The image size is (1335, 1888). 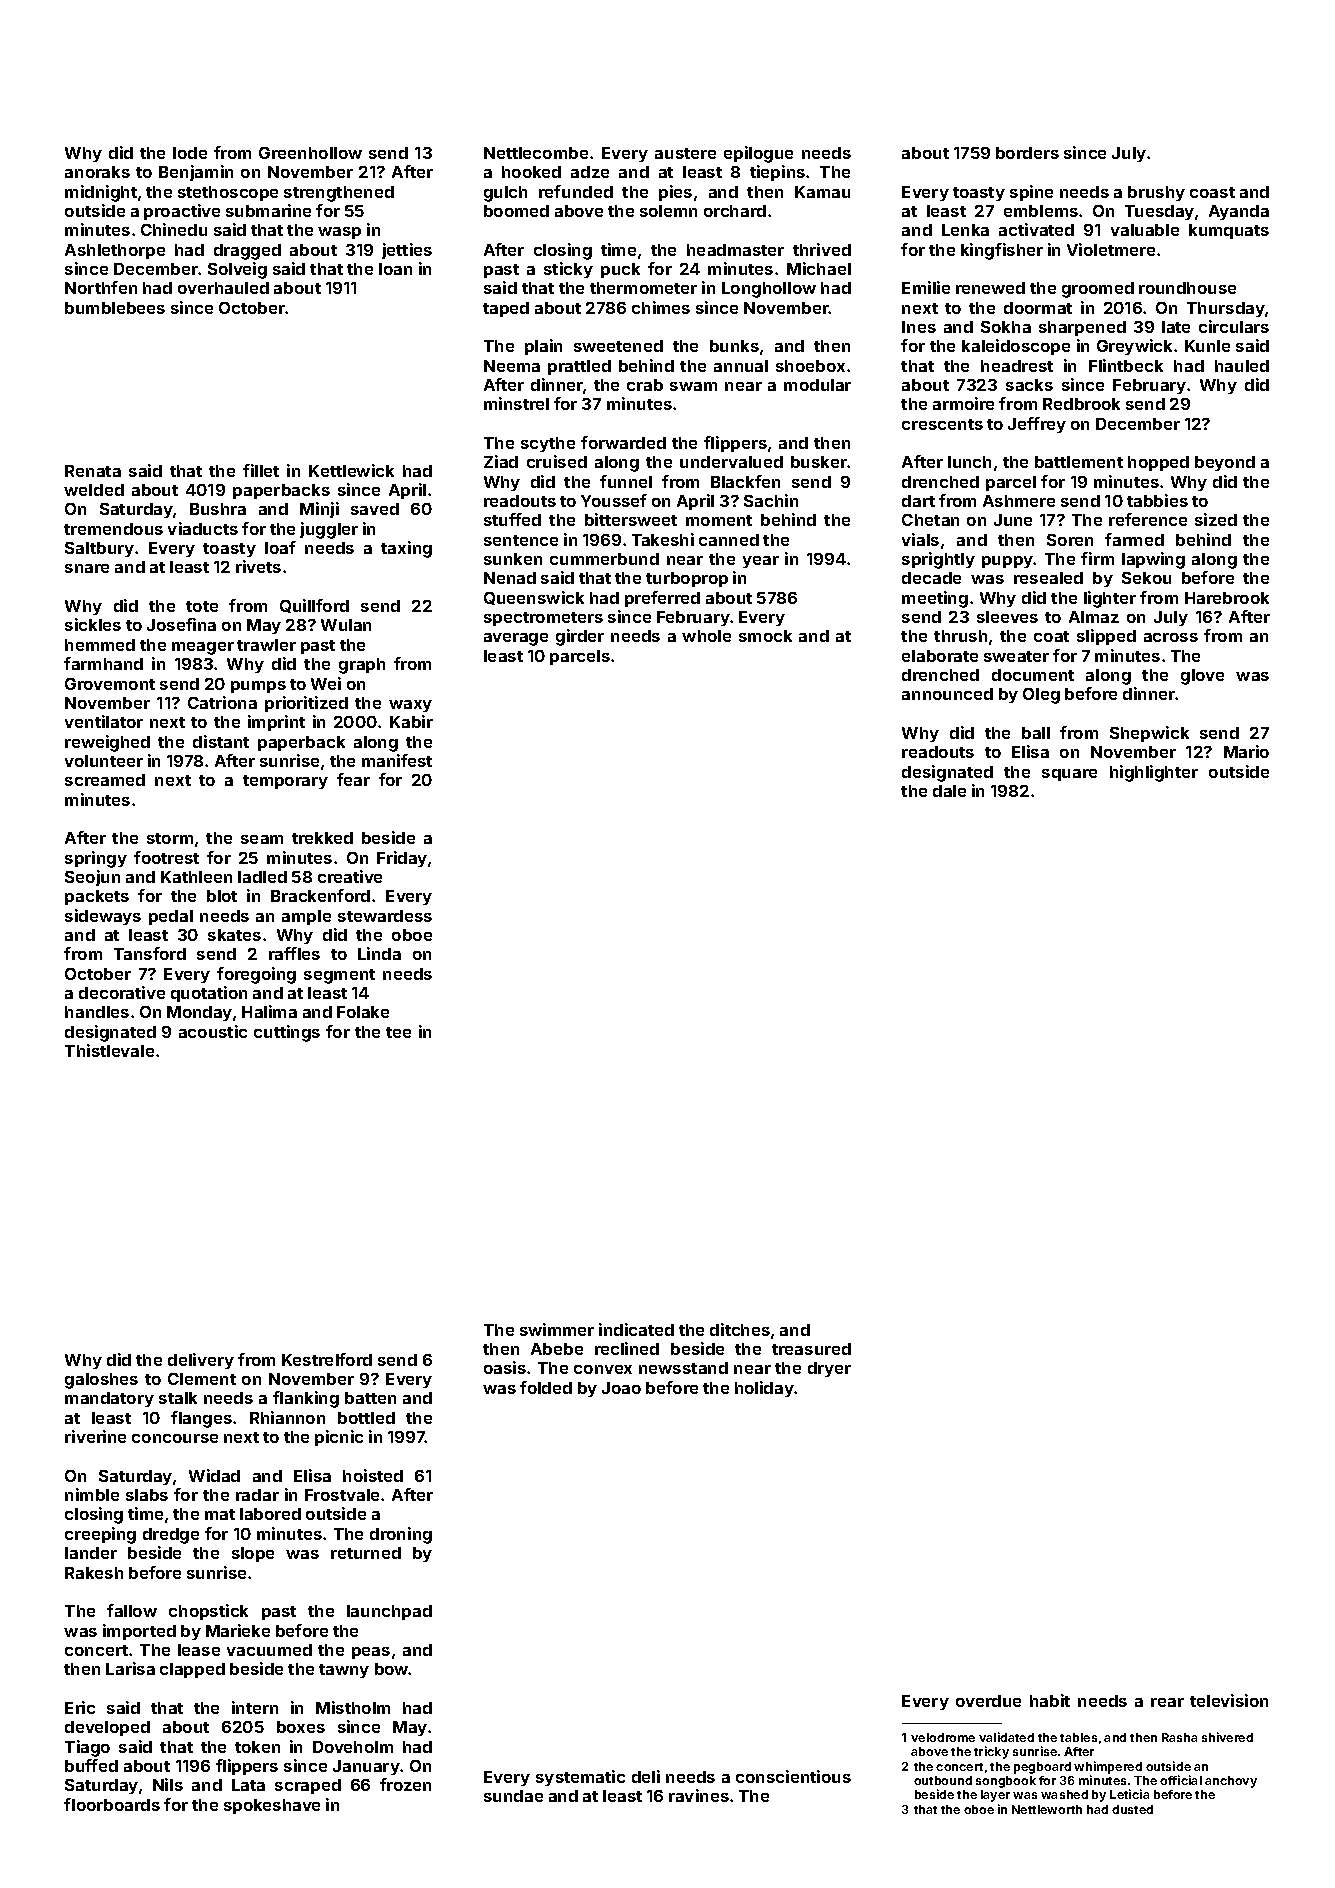 I want to click on television, so click(x=1229, y=1700).
